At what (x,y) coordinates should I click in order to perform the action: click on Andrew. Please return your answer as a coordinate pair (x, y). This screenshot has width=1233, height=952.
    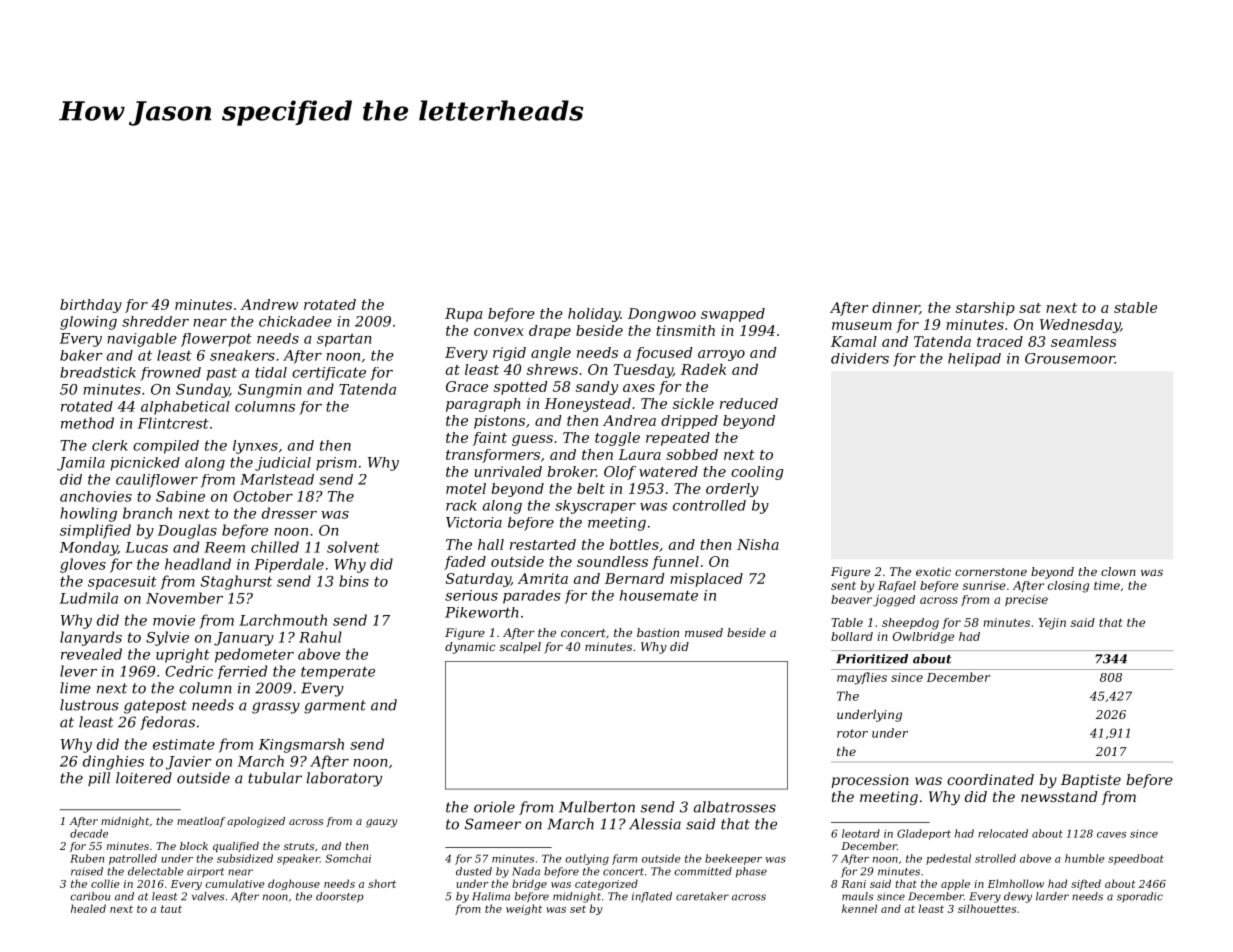
    Looking at the image, I should click on (269, 304).
